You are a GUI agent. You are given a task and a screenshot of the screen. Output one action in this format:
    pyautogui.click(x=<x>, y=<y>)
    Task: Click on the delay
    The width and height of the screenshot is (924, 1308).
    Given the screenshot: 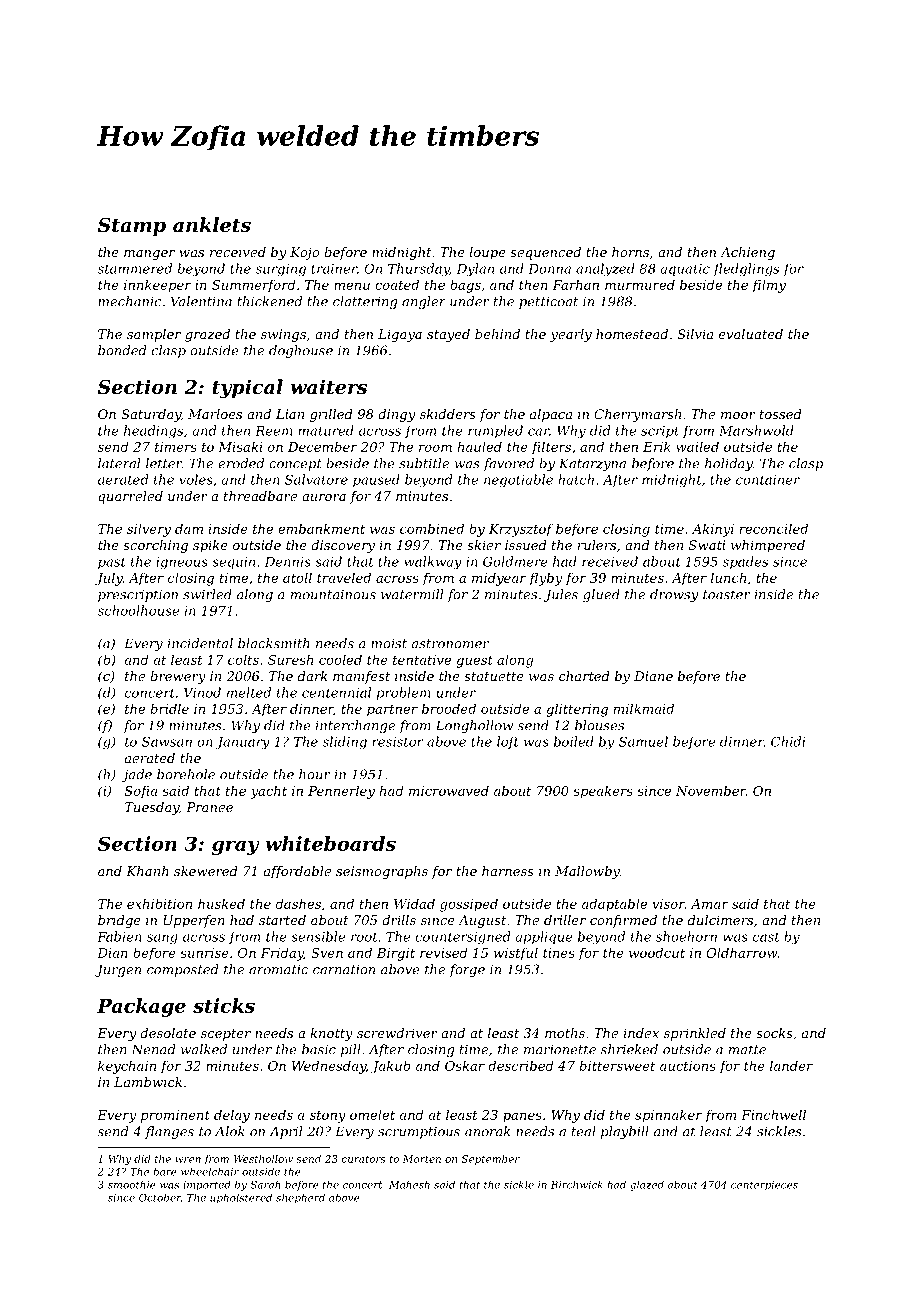 What is the action you would take?
    pyautogui.click(x=232, y=1116)
